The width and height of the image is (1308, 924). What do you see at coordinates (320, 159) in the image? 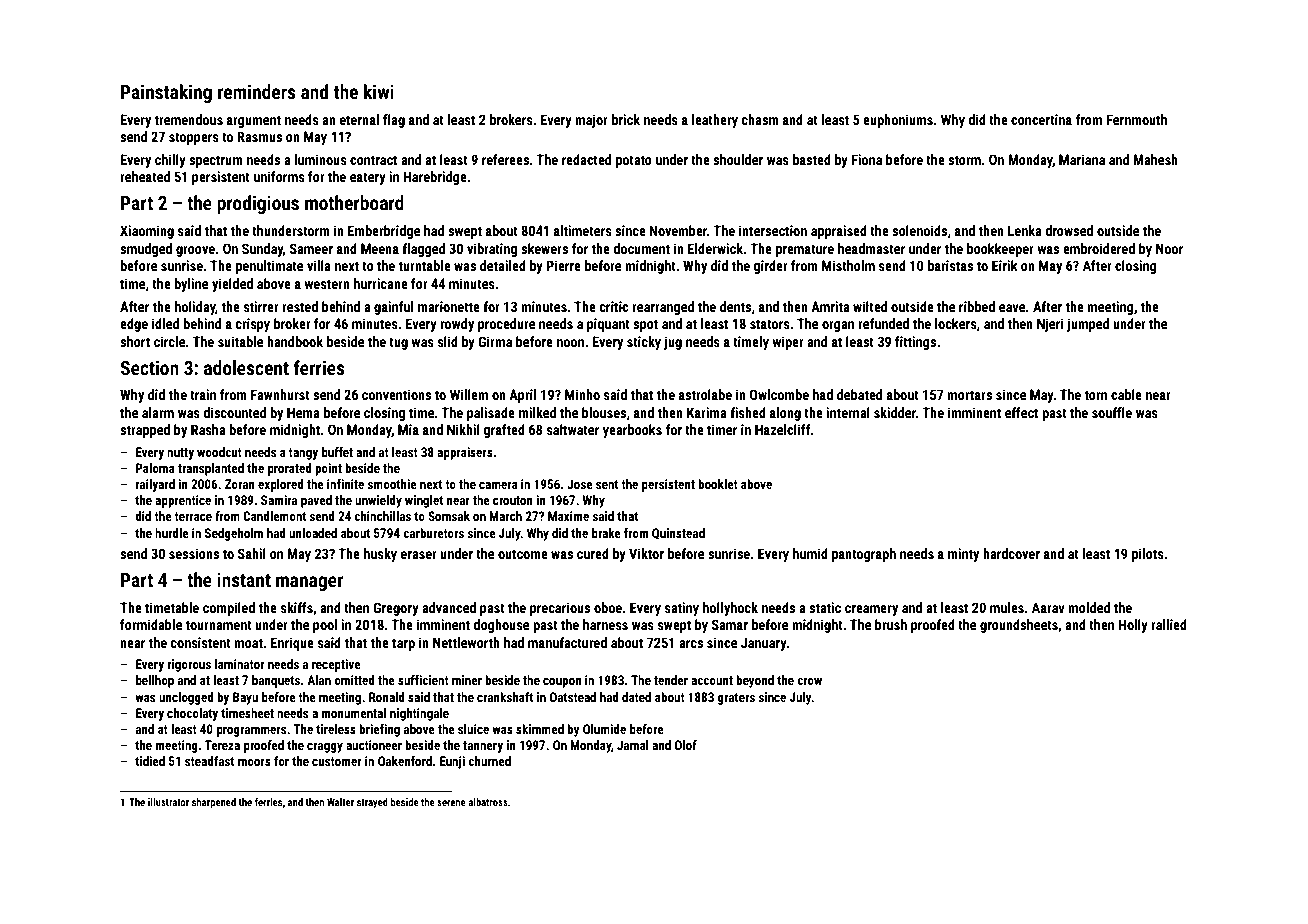
I see `luminous` at bounding box center [320, 159].
